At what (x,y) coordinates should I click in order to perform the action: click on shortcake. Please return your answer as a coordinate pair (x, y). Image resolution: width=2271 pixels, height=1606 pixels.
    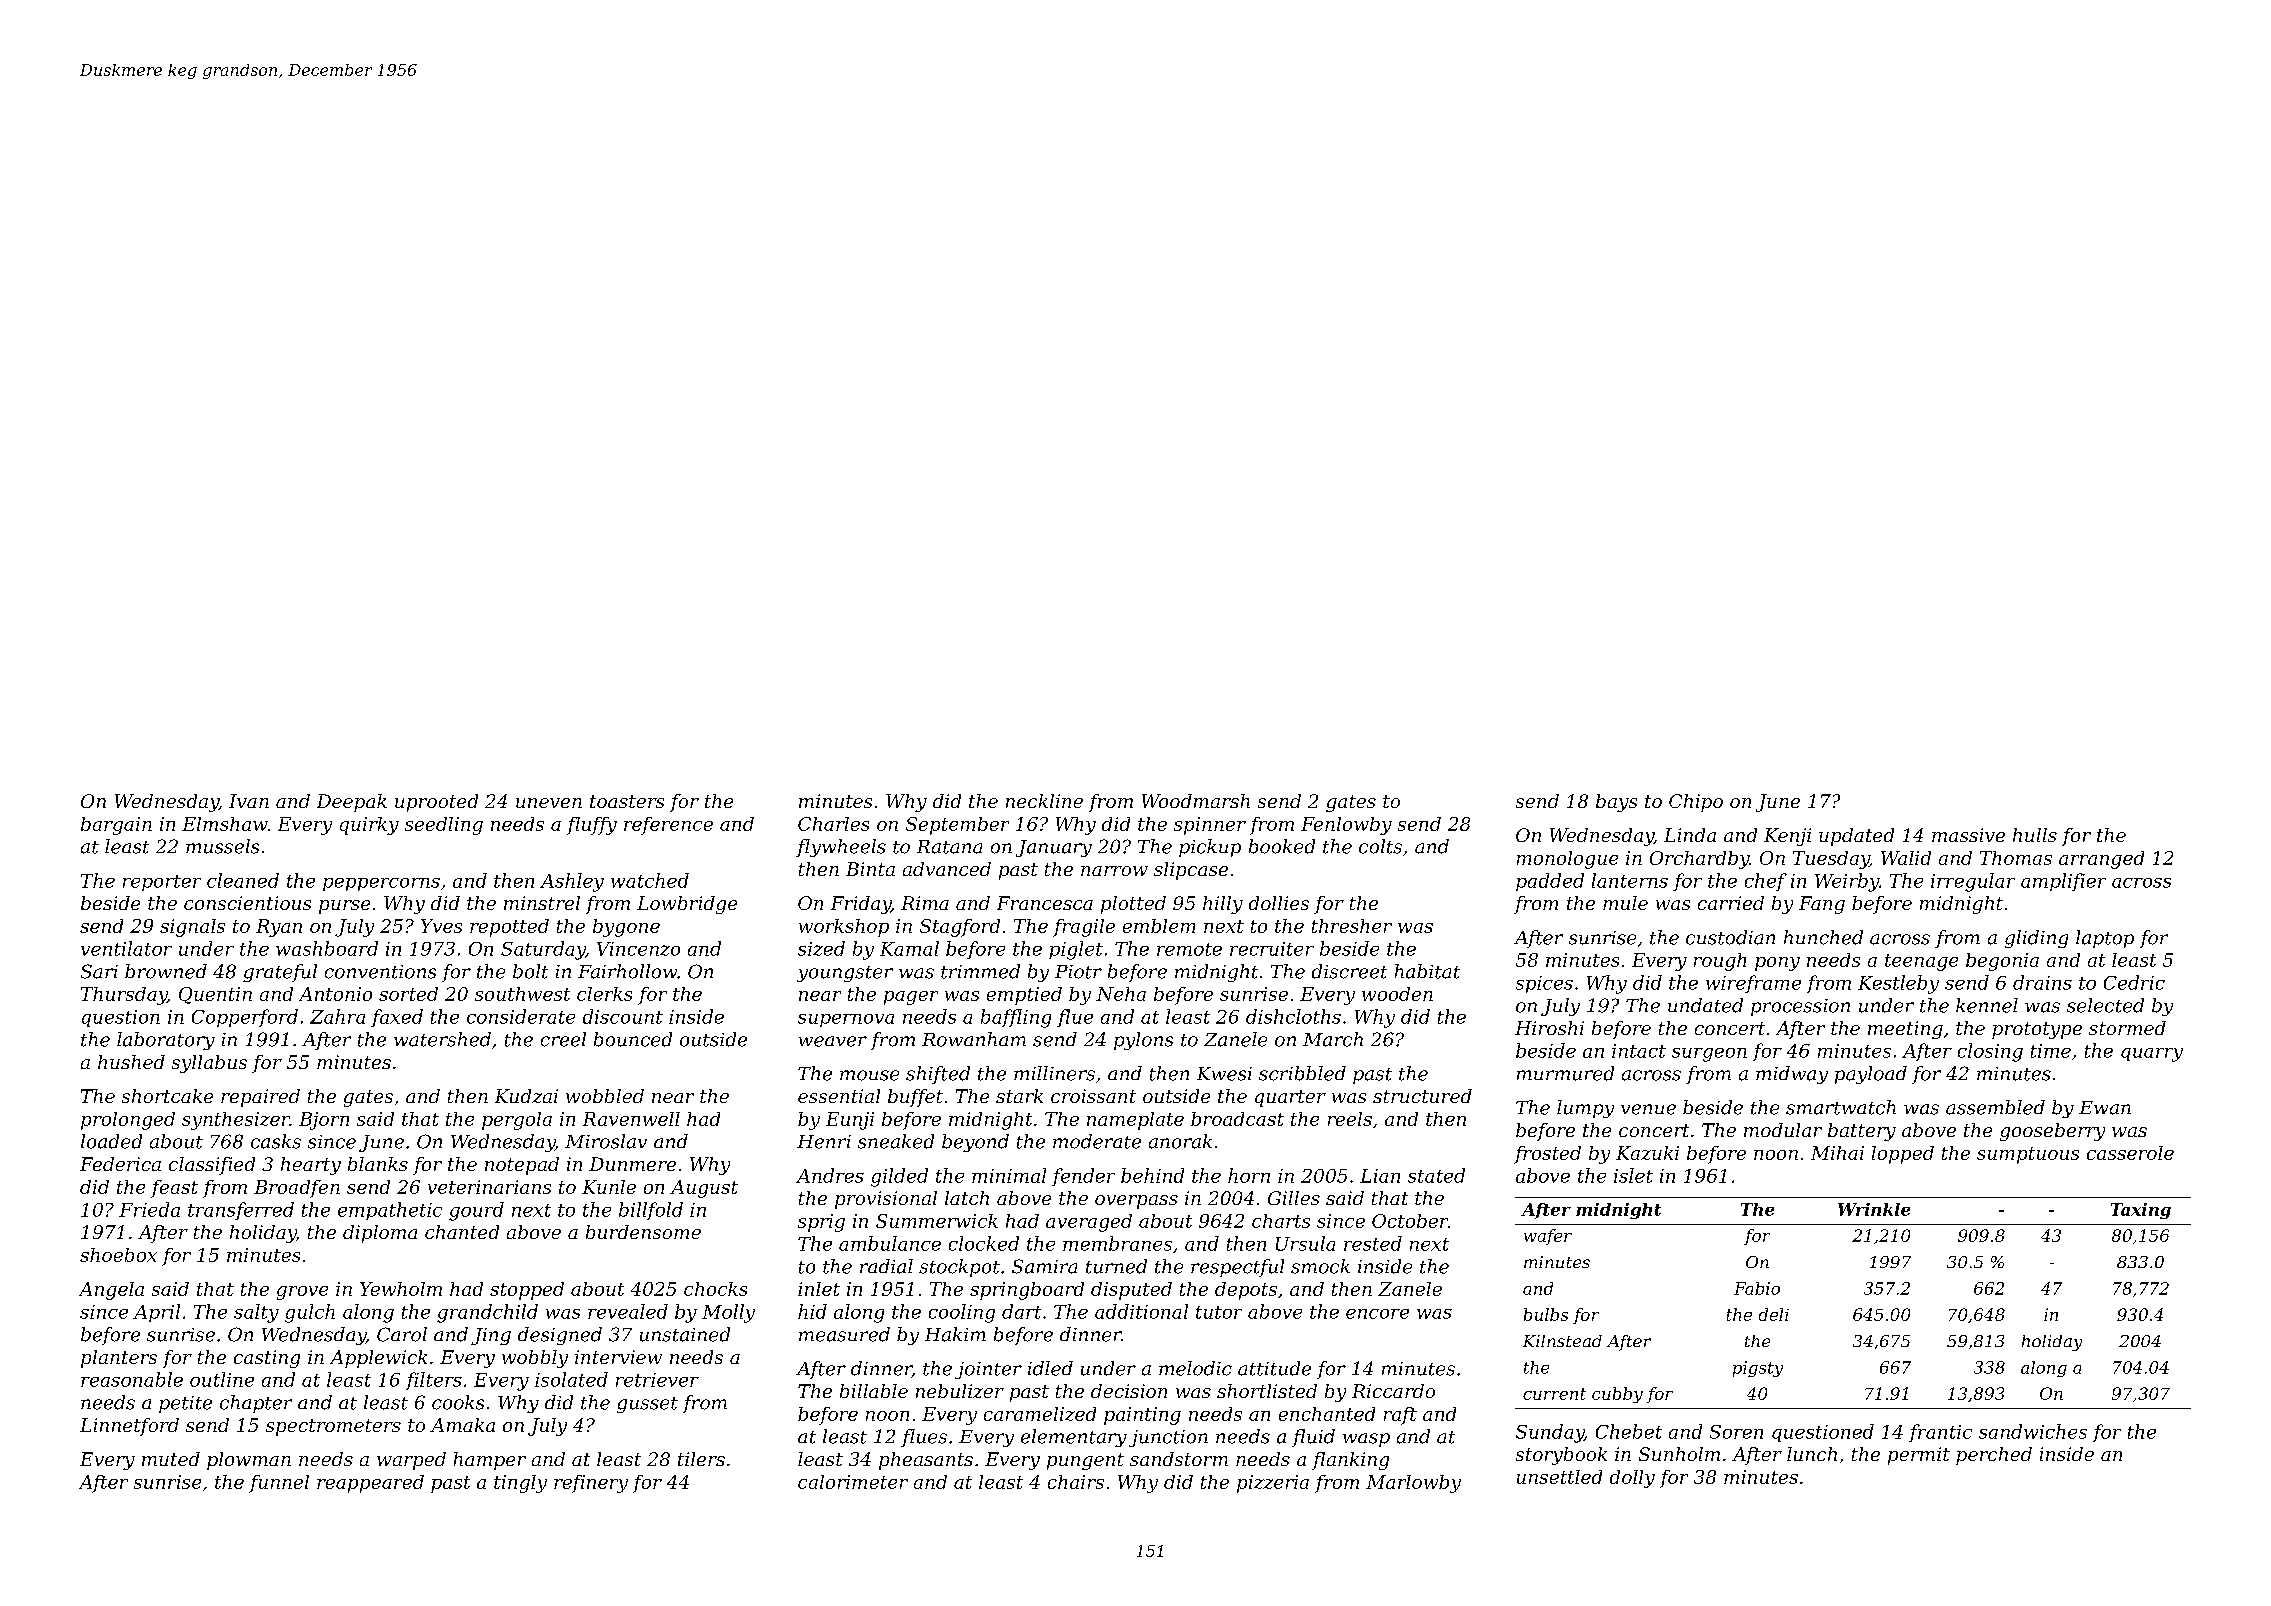
    Looking at the image, I should click on (167, 1096).
